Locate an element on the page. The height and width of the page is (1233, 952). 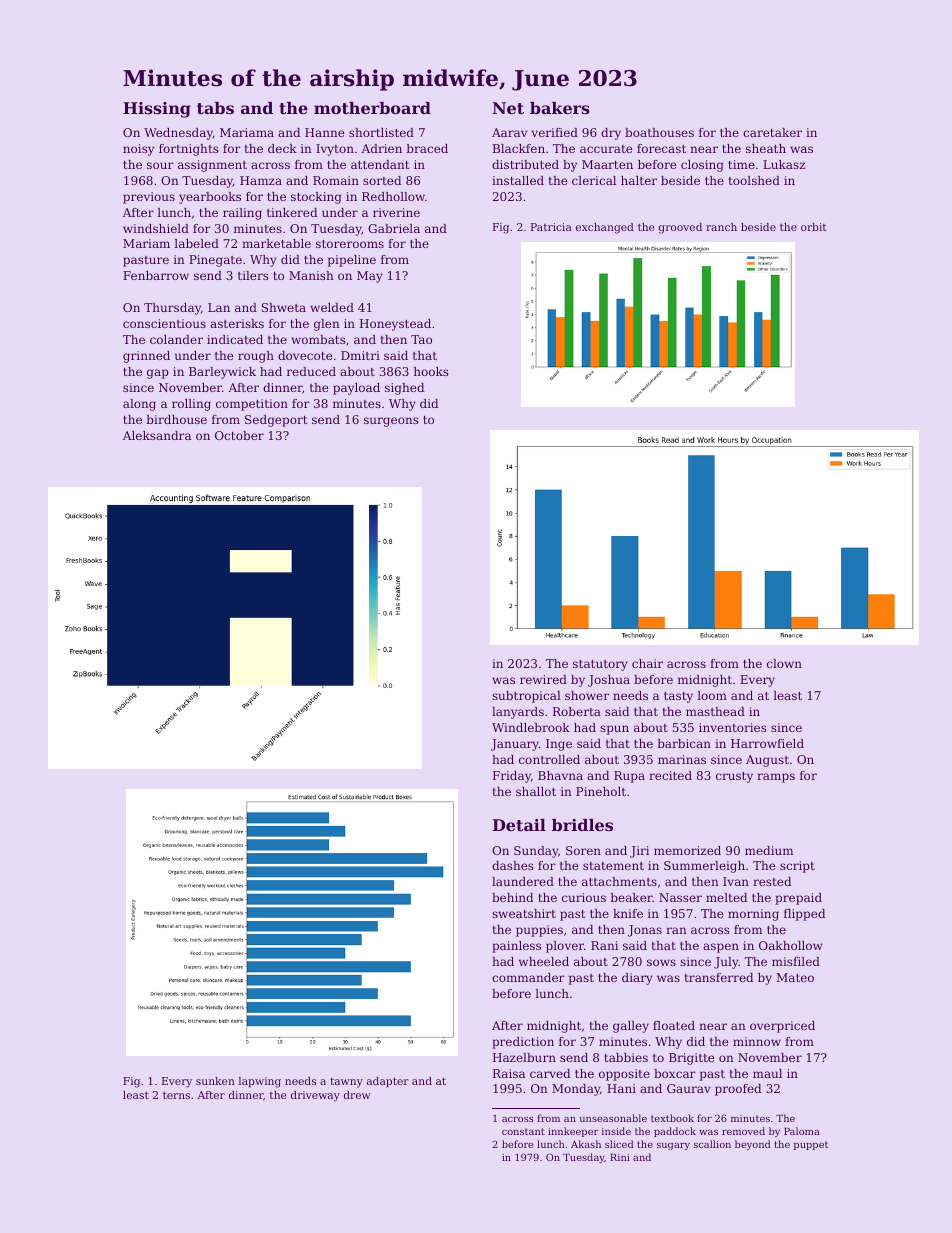
Maarten is located at coordinates (607, 164).
